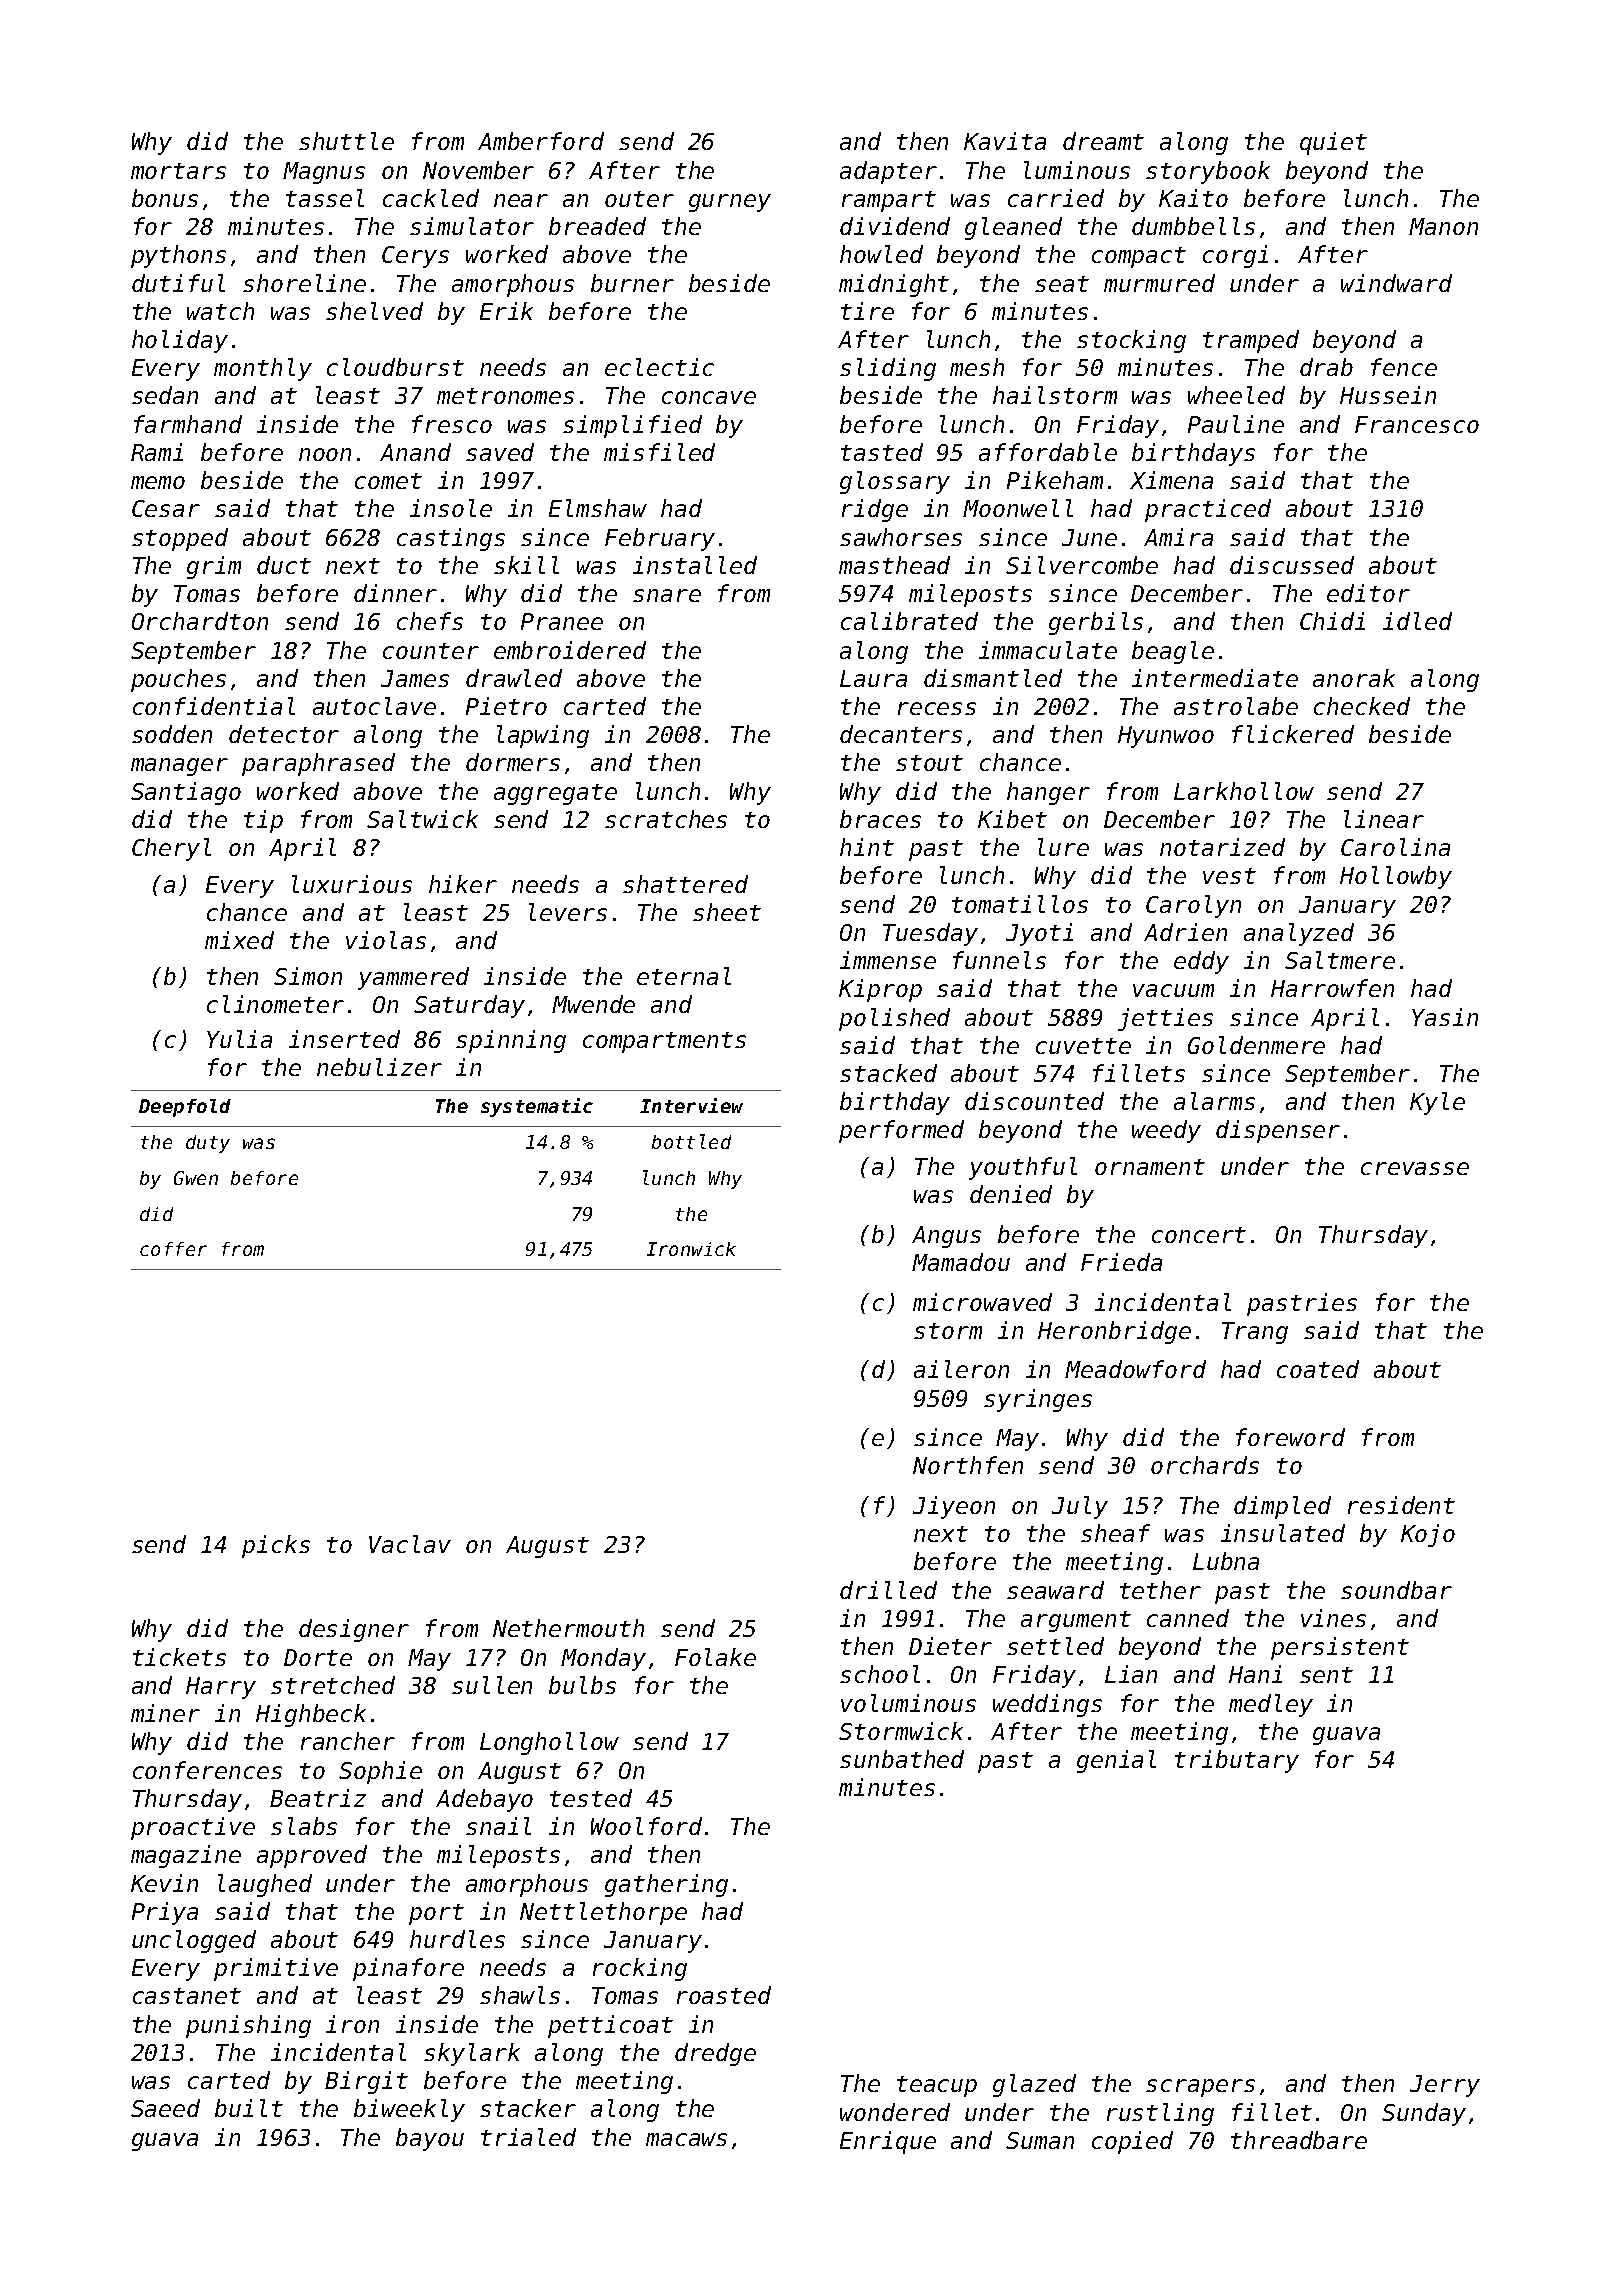  Describe the element at coordinates (1237, 1761) in the image. I see `tributary` at that location.
